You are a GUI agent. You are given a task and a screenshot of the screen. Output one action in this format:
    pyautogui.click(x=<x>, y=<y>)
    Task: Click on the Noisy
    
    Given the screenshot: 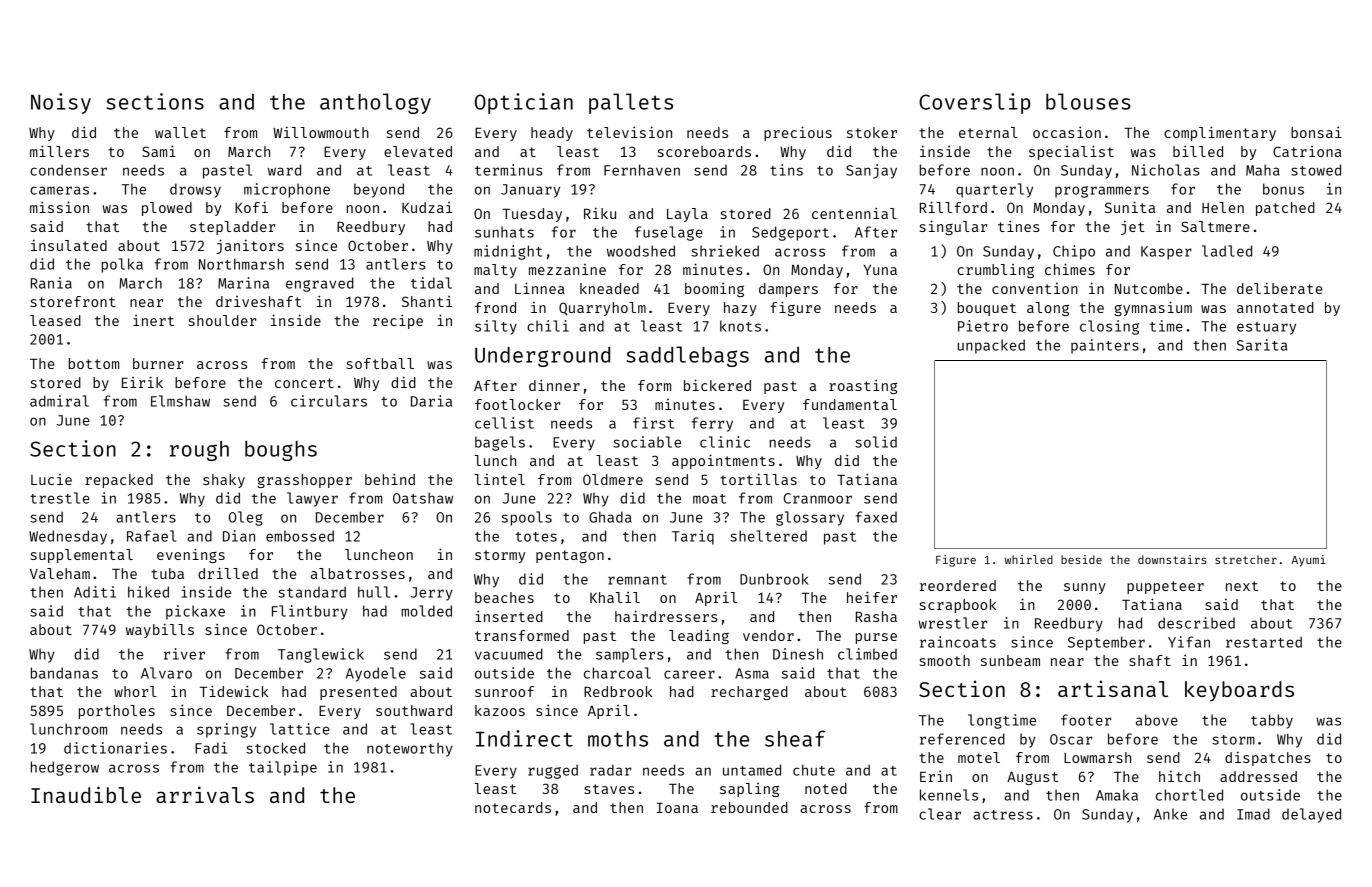 What is the action you would take?
    pyautogui.click(x=61, y=103)
